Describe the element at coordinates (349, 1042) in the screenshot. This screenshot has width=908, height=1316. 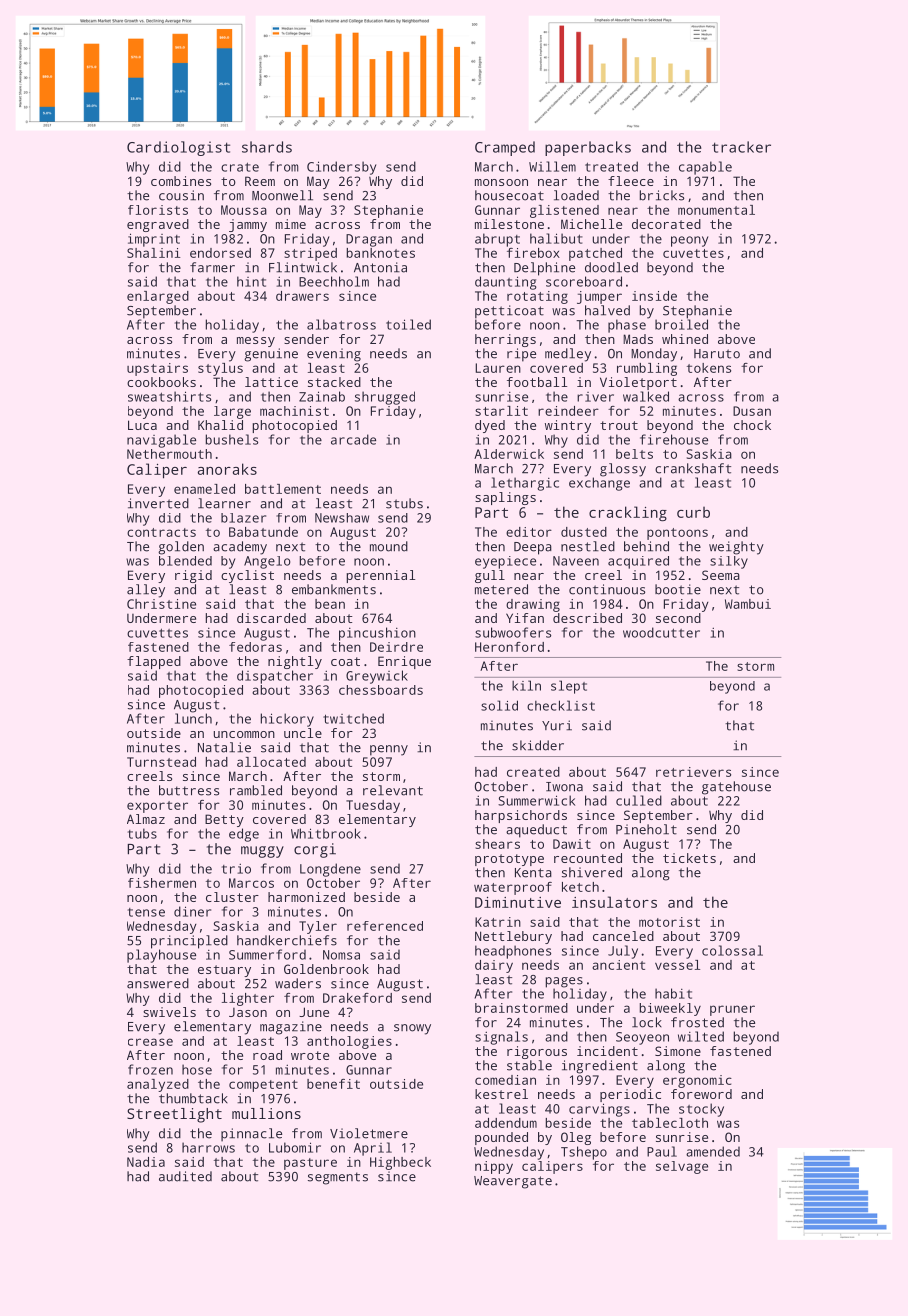
I see `anthologies` at that location.
